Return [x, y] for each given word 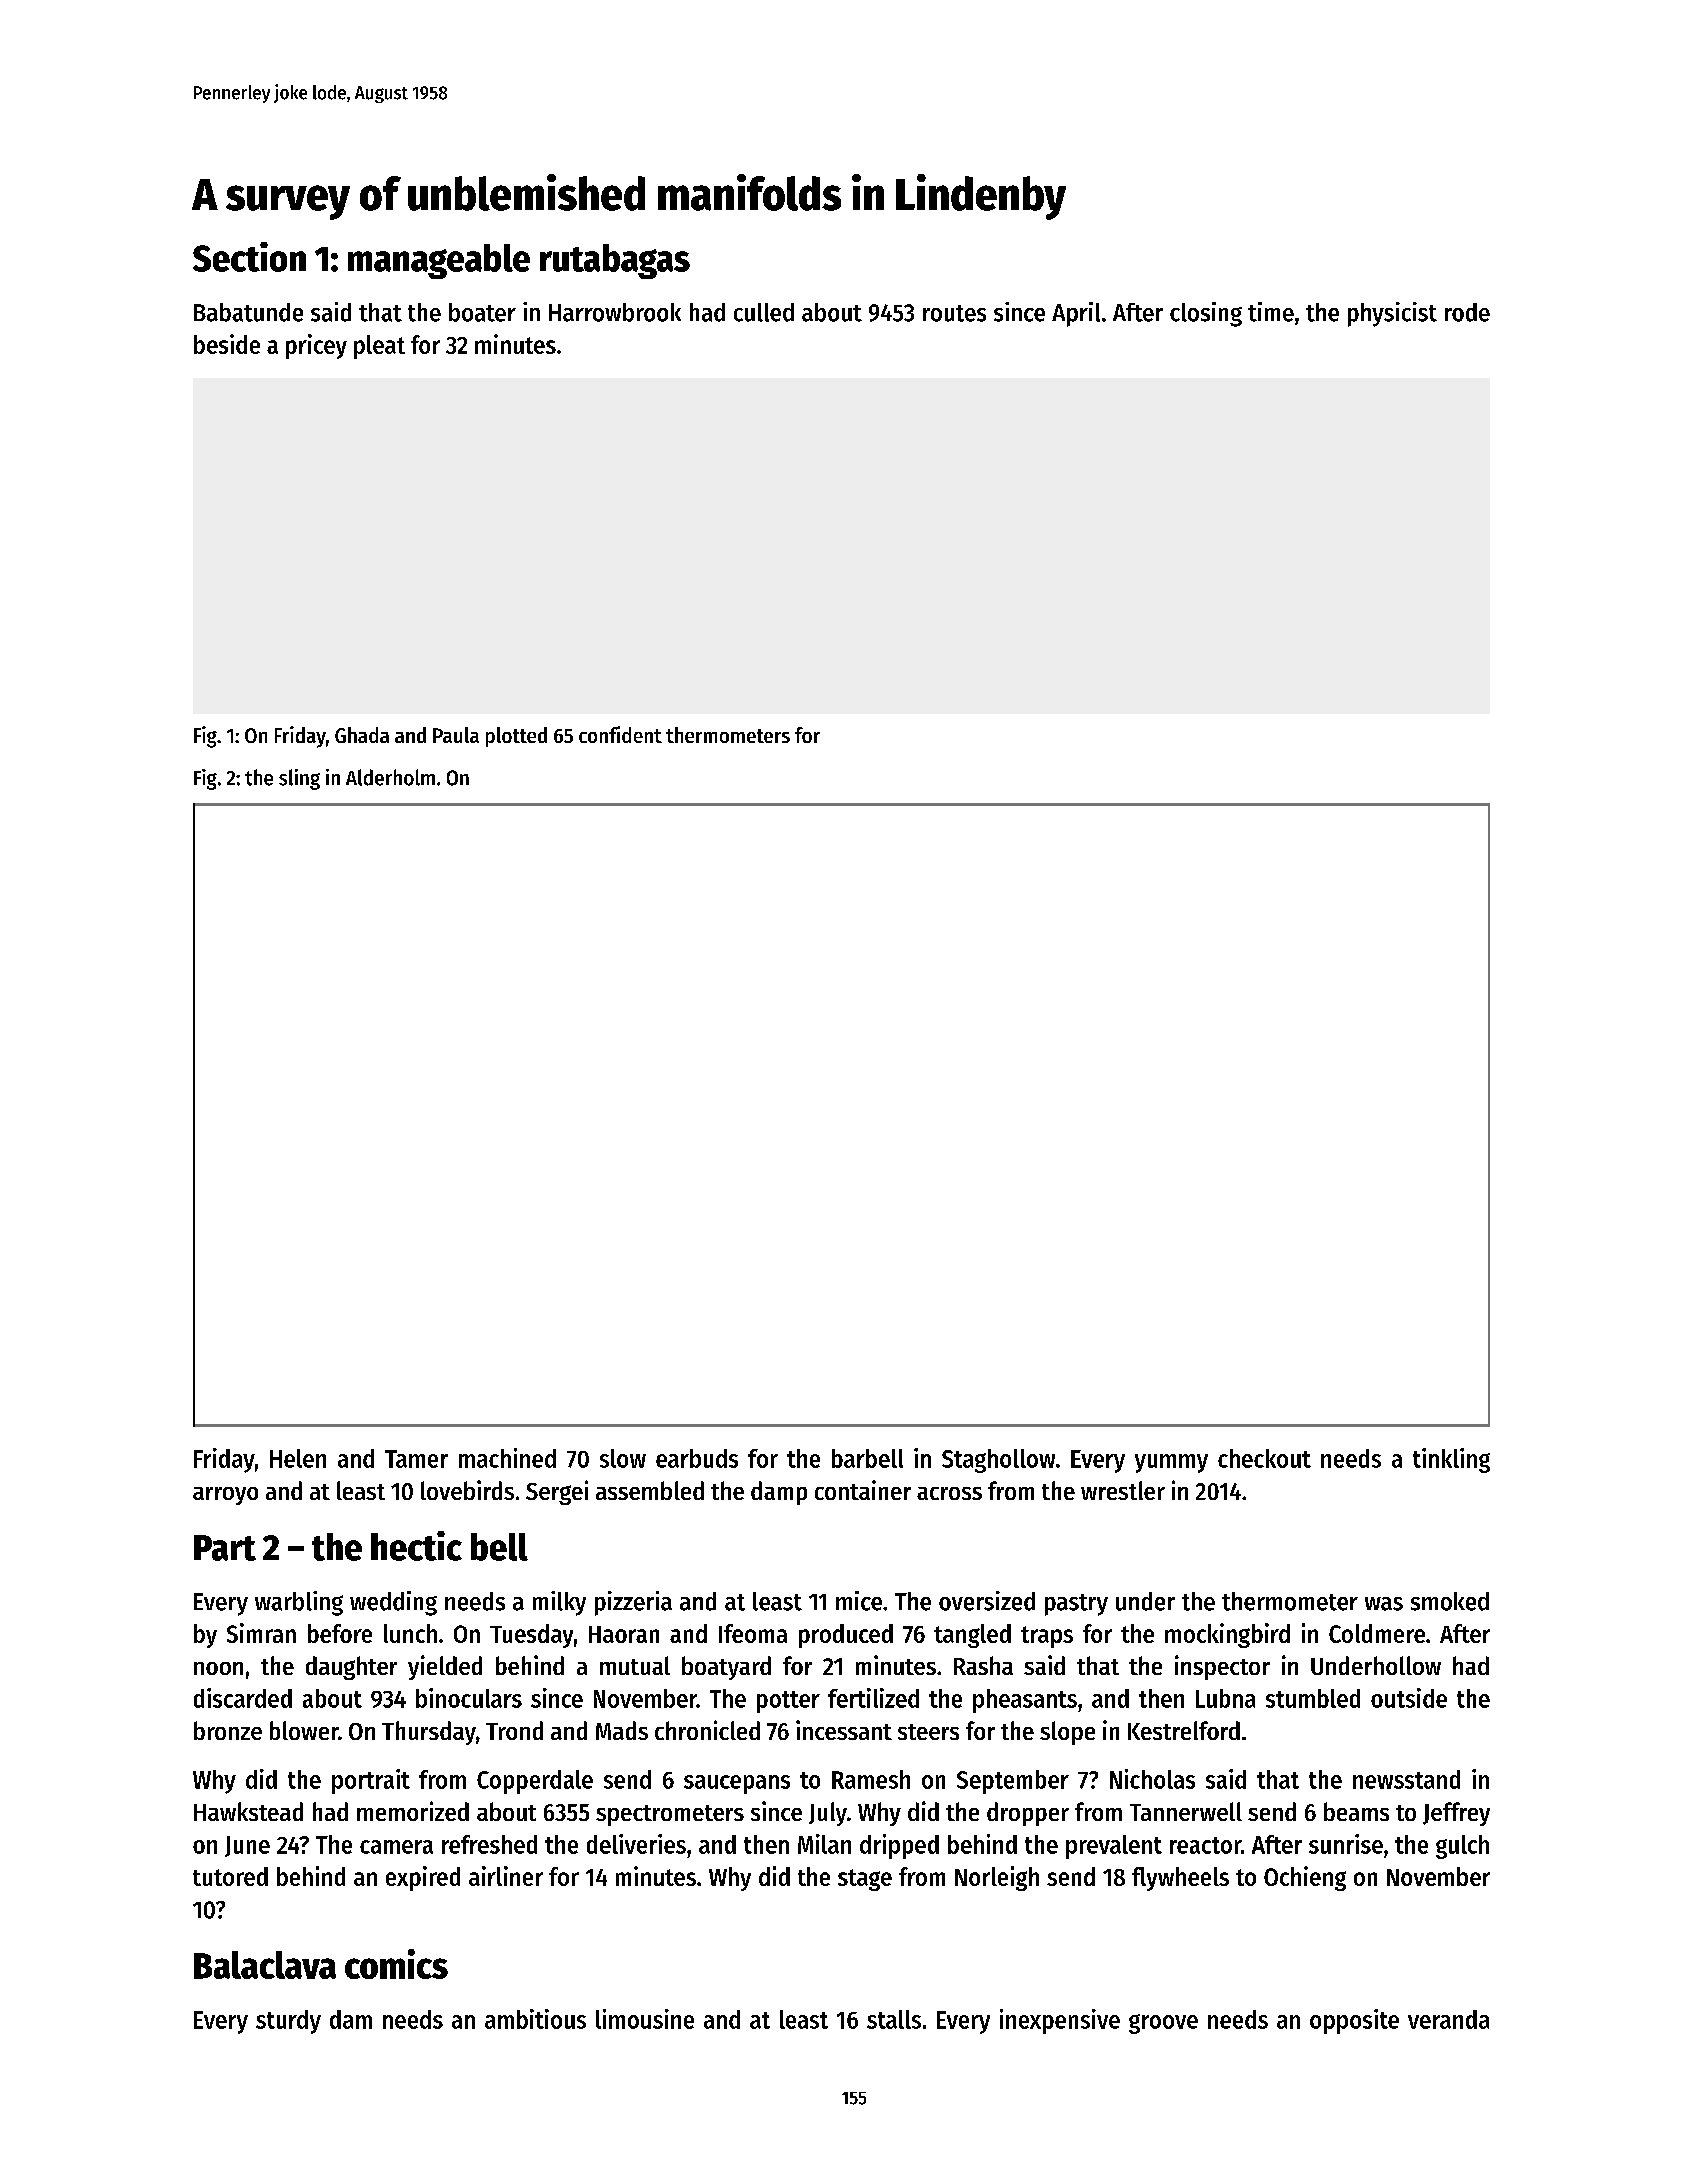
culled [764, 312]
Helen [298, 1458]
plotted [516, 737]
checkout [1264, 1458]
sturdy [288, 2022]
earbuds [697, 1458]
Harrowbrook [615, 312]
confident [620, 734]
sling [299, 779]
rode [1467, 312]
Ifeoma [753, 1633]
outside [1409, 1698]
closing [1206, 314]
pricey [316, 346]
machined [507, 1458]
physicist [1392, 314]
